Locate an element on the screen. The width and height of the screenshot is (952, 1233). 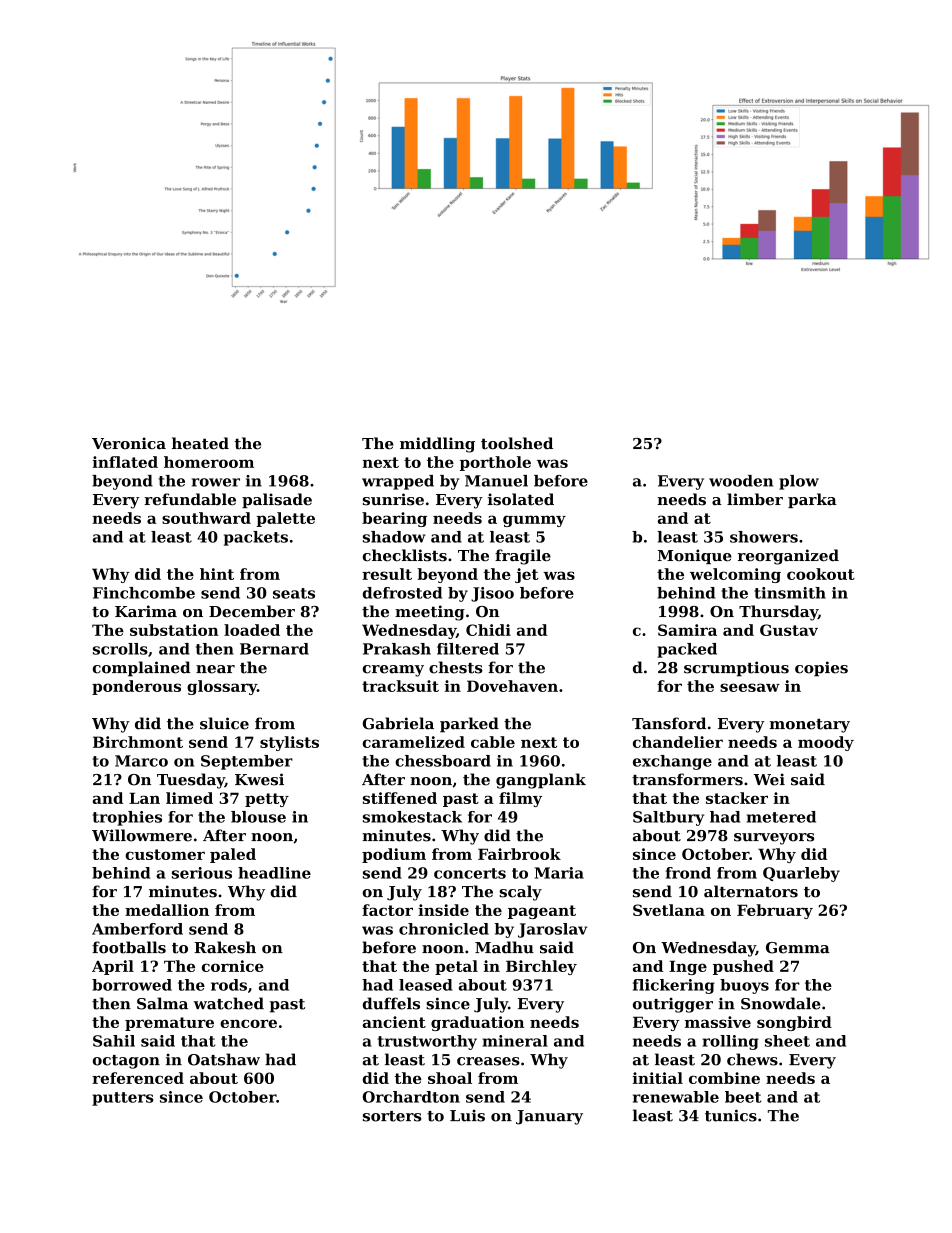
wooden is located at coordinates (741, 481).
